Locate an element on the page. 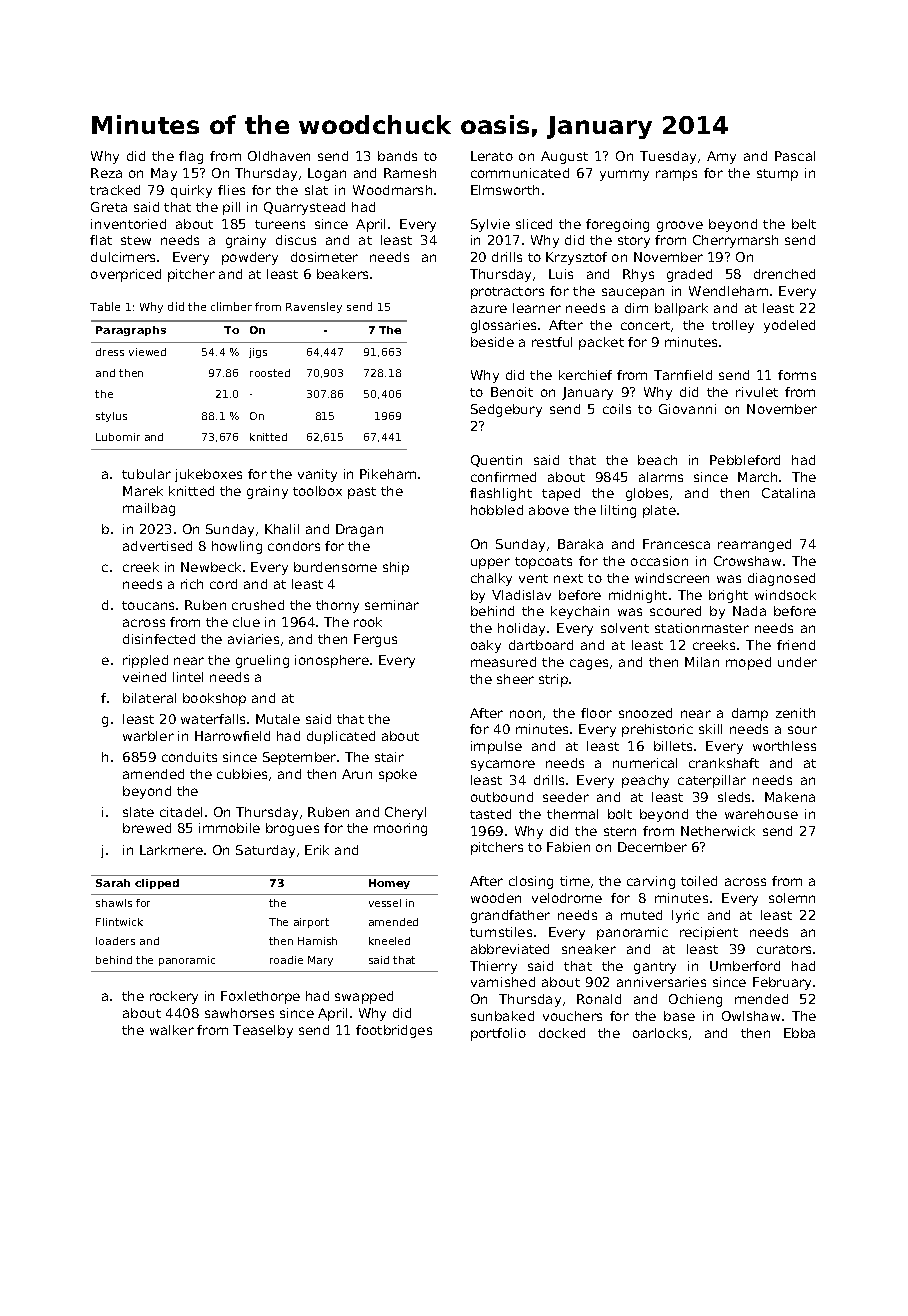 Image resolution: width=908 pixels, height=1316 pixels. topcoats is located at coordinates (543, 563).
